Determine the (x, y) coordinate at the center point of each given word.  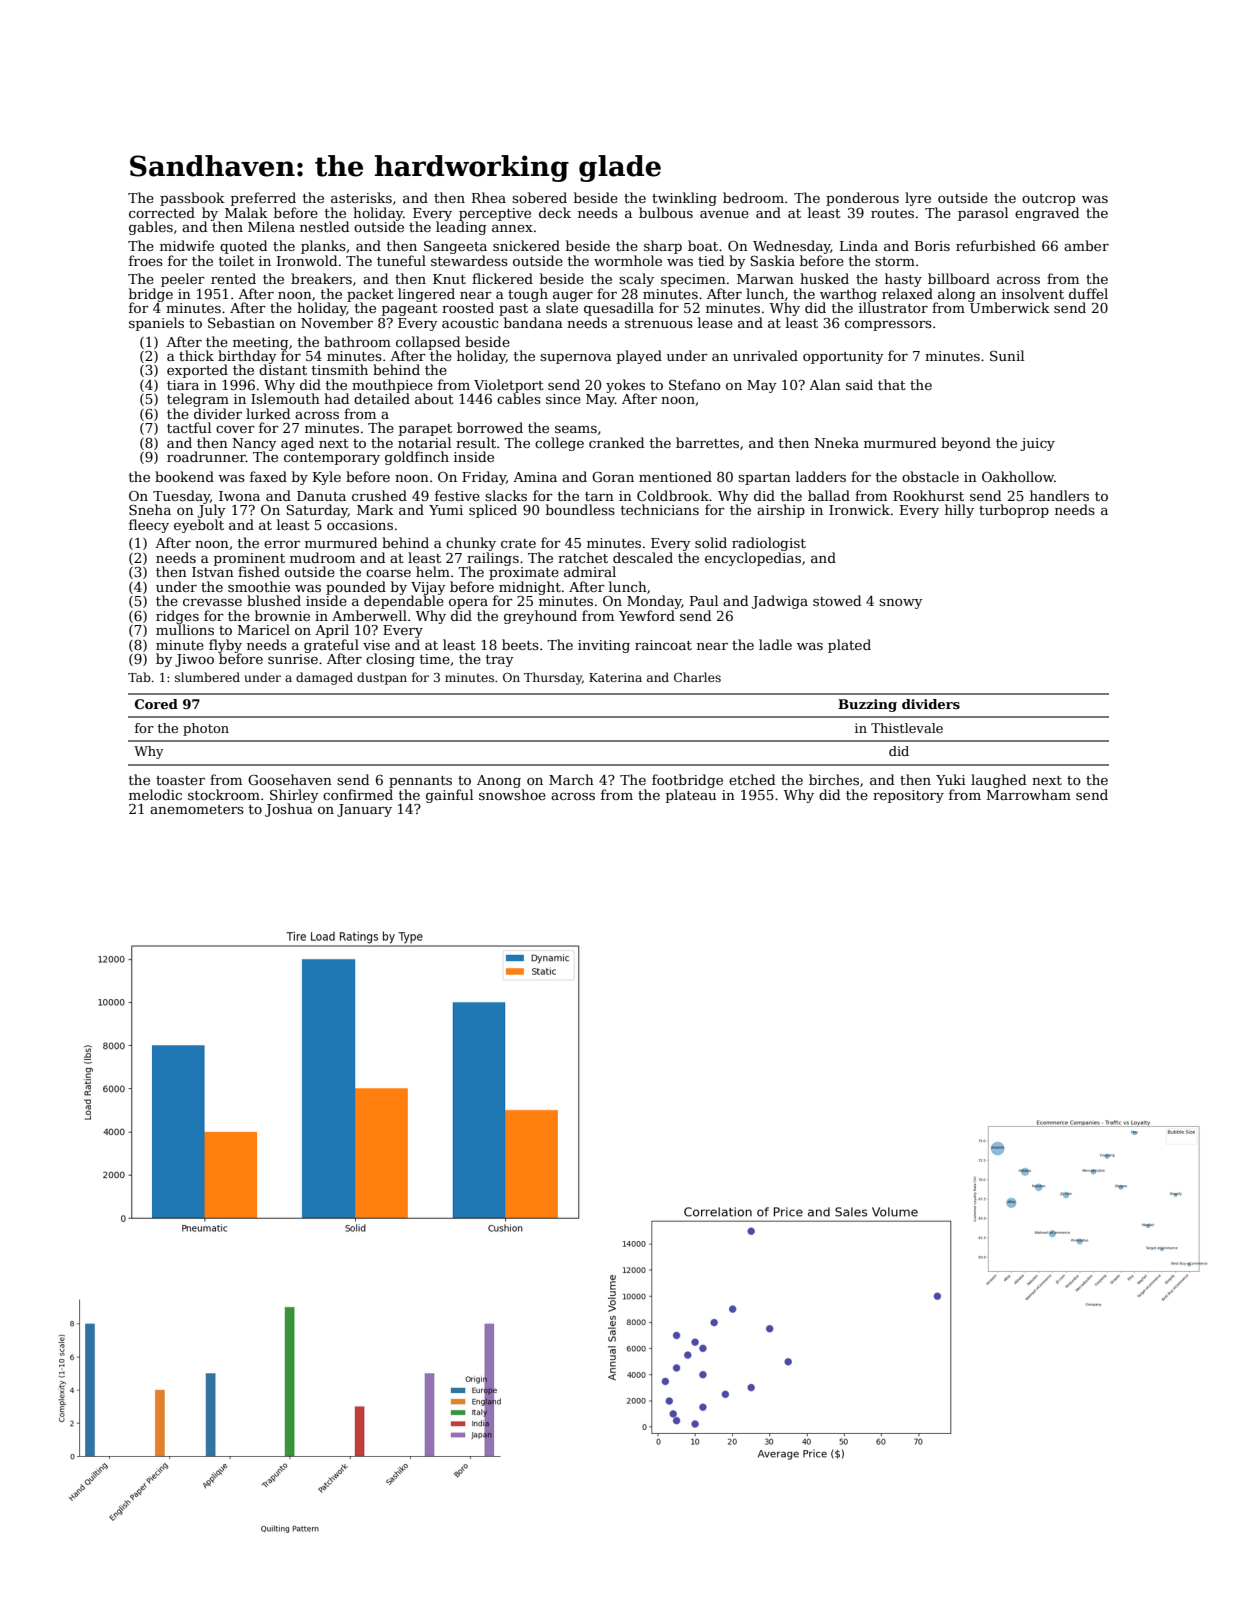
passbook (192, 199)
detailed (382, 398)
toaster (180, 780)
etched (752, 779)
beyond (966, 444)
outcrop (1048, 200)
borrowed (490, 427)
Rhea (489, 197)
